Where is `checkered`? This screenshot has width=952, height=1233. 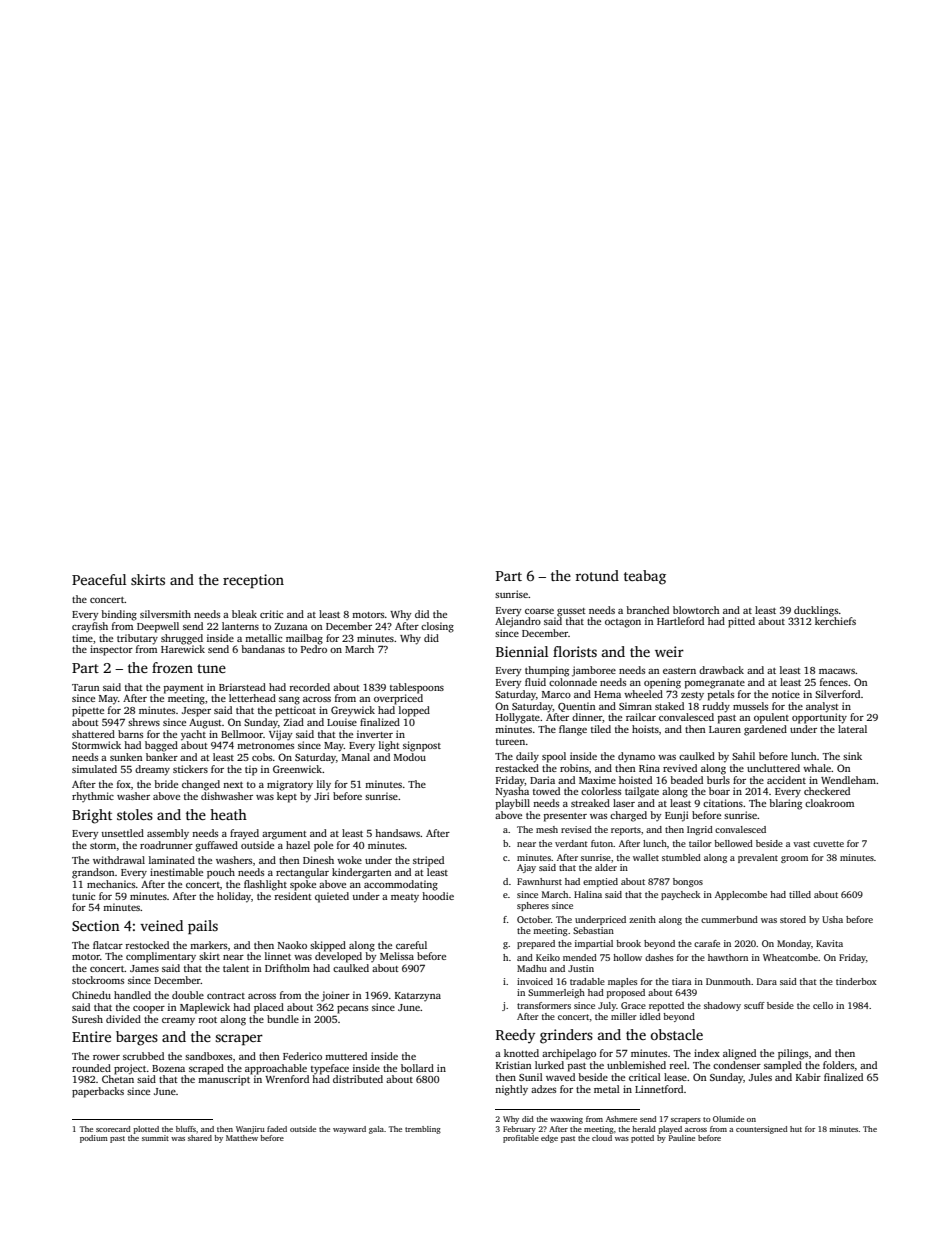
checkered is located at coordinates (827, 791).
